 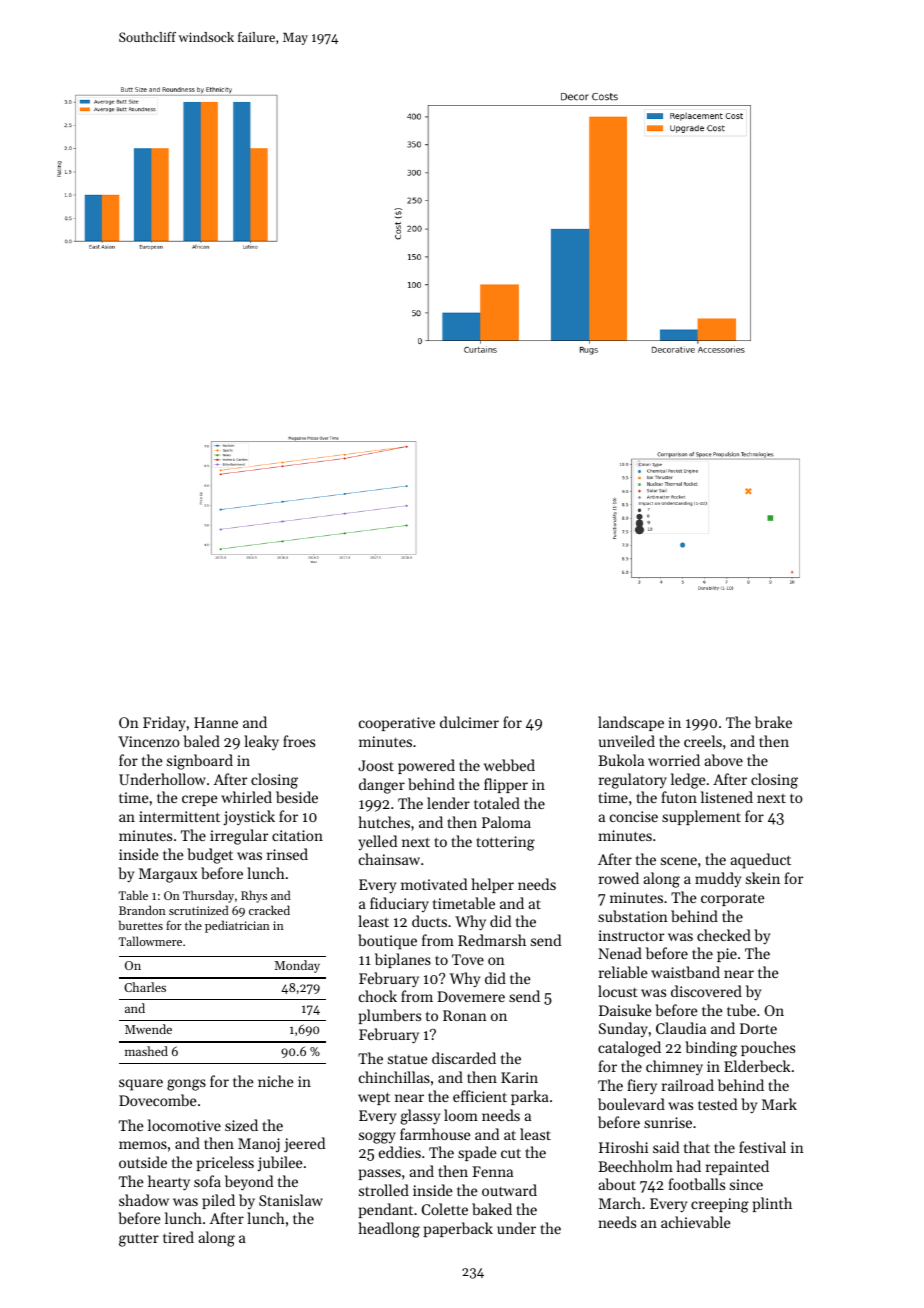 I want to click on boutique, so click(x=387, y=942).
